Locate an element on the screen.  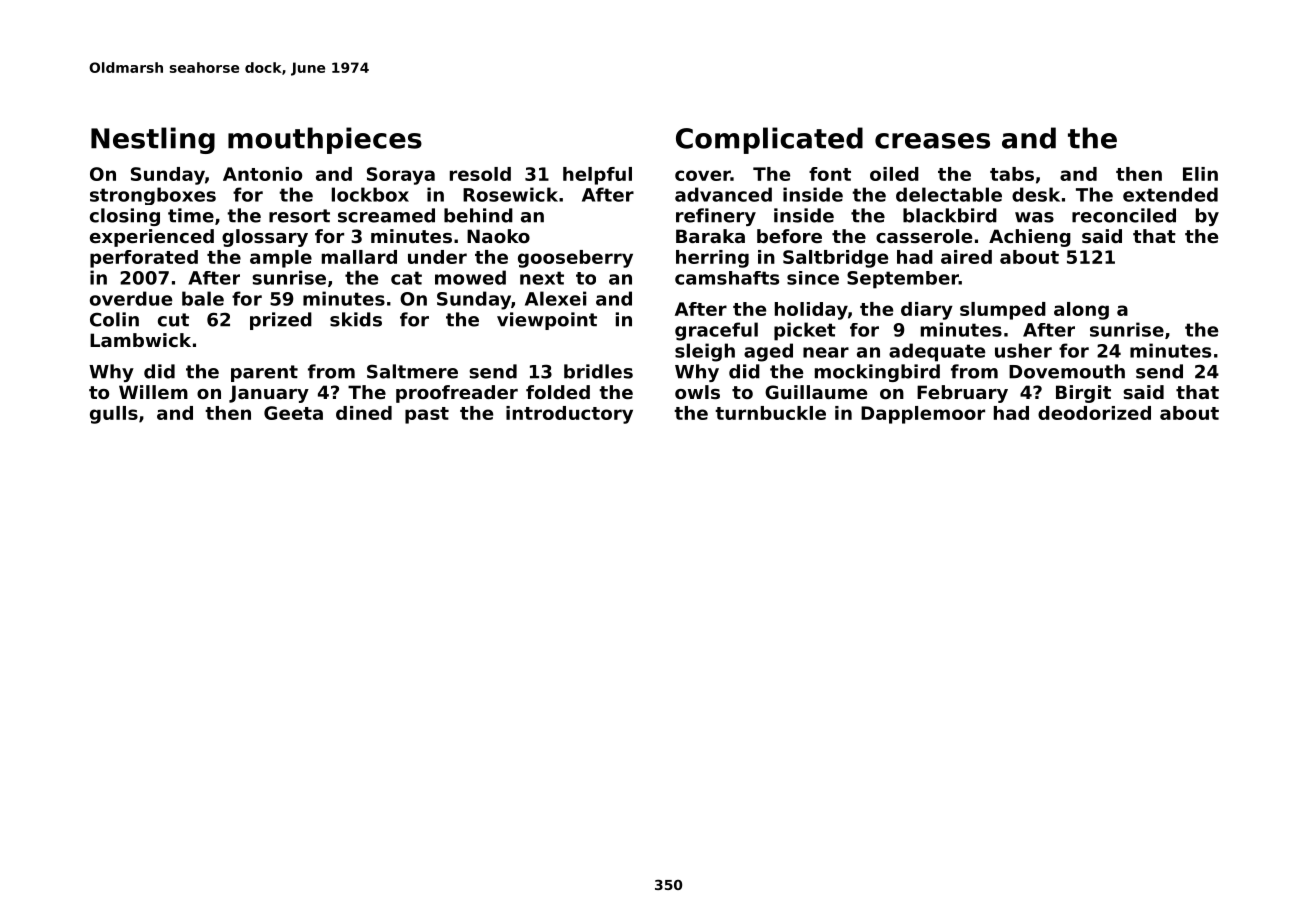
Elin is located at coordinates (1200, 174).
